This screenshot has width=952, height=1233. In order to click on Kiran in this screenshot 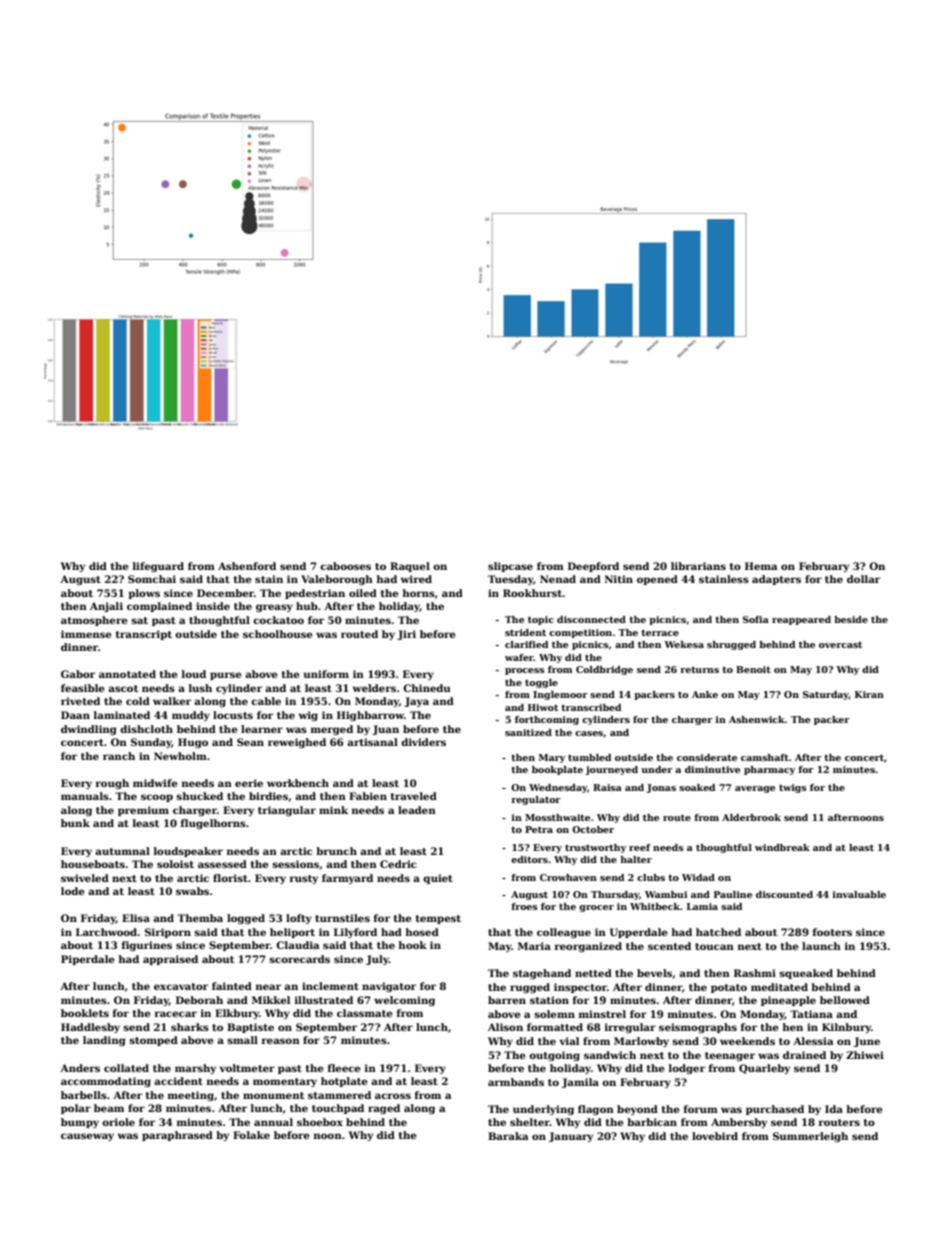, I will do `click(869, 694)`.
